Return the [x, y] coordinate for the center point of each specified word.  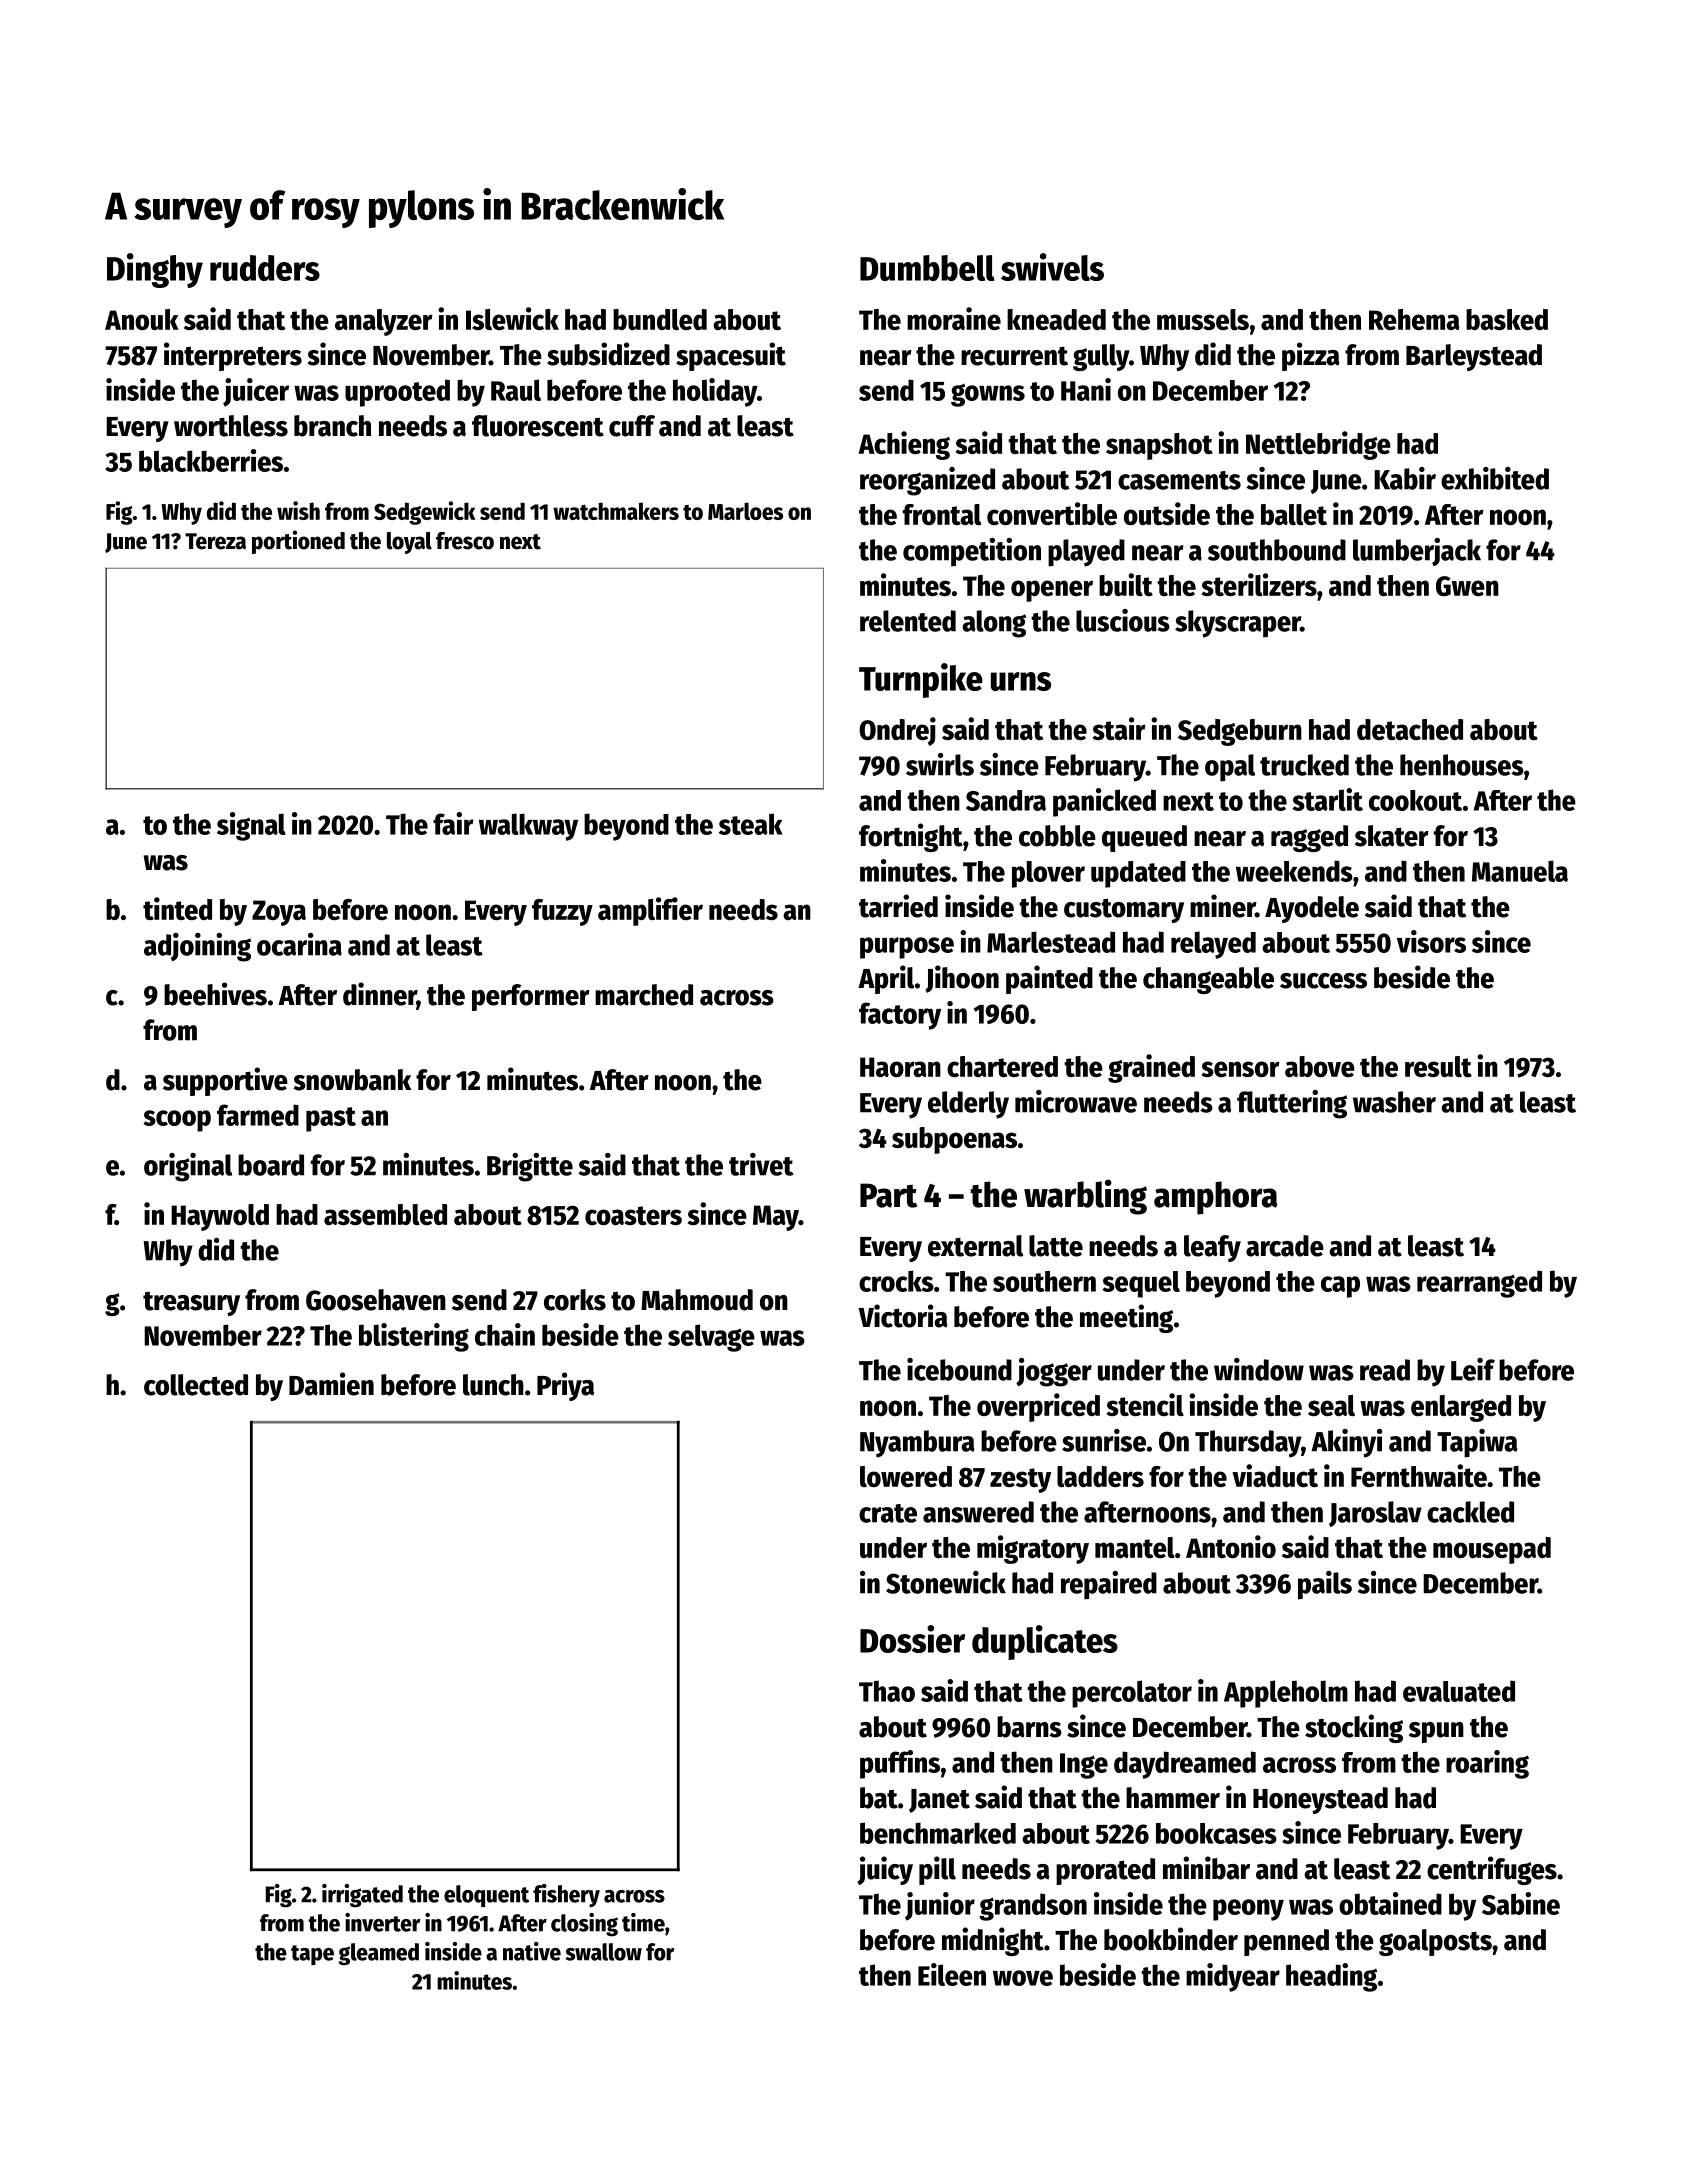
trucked [1304, 765]
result [1438, 1066]
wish [298, 510]
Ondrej [897, 731]
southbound [1277, 550]
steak [751, 824]
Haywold [220, 1217]
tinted [177, 908]
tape [312, 1955]
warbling [1085, 1197]
